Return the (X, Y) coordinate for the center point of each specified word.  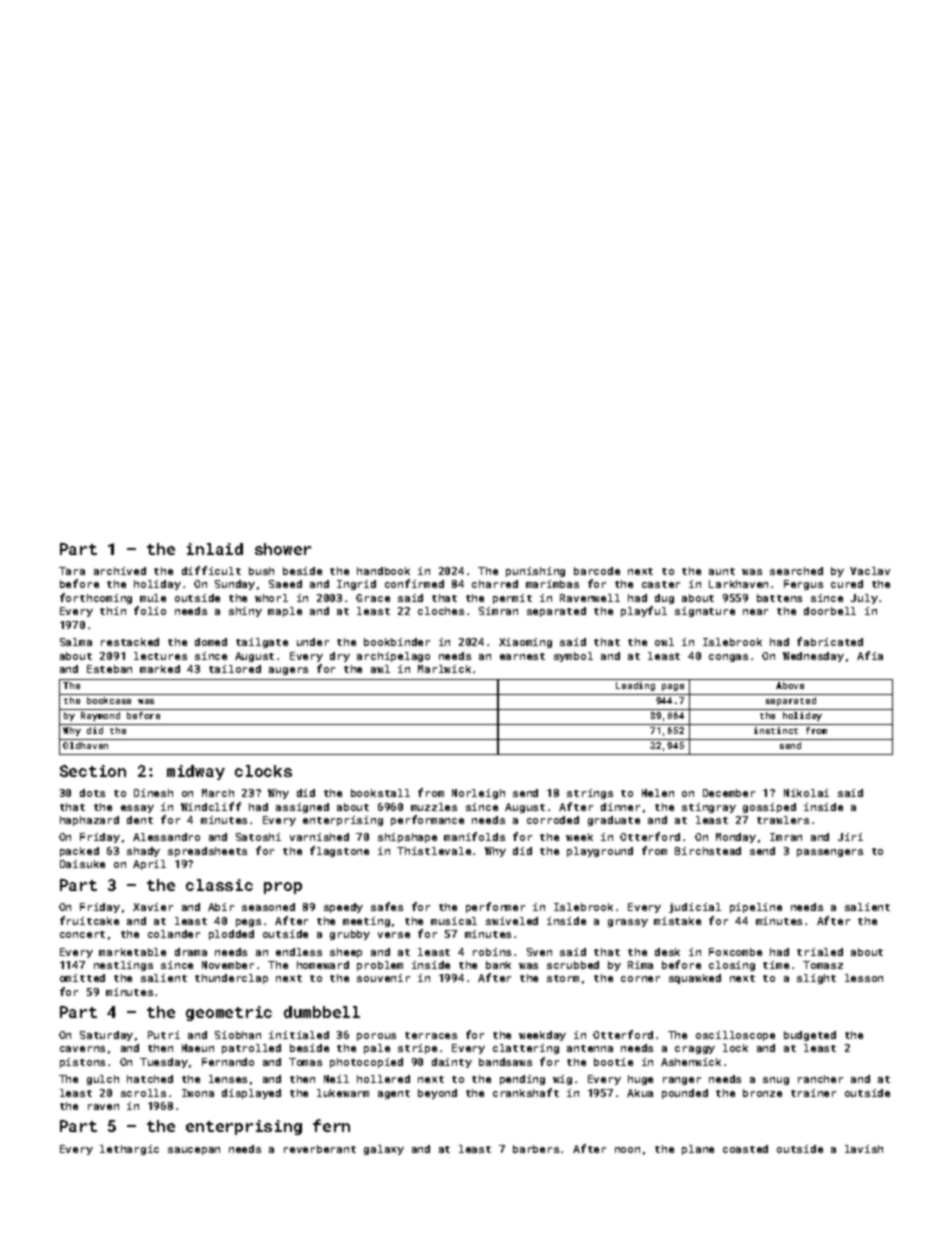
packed (79, 852)
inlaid (215, 549)
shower (283, 549)
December (729, 793)
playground (600, 852)
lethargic (129, 1150)
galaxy (384, 1150)
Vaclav (870, 571)
